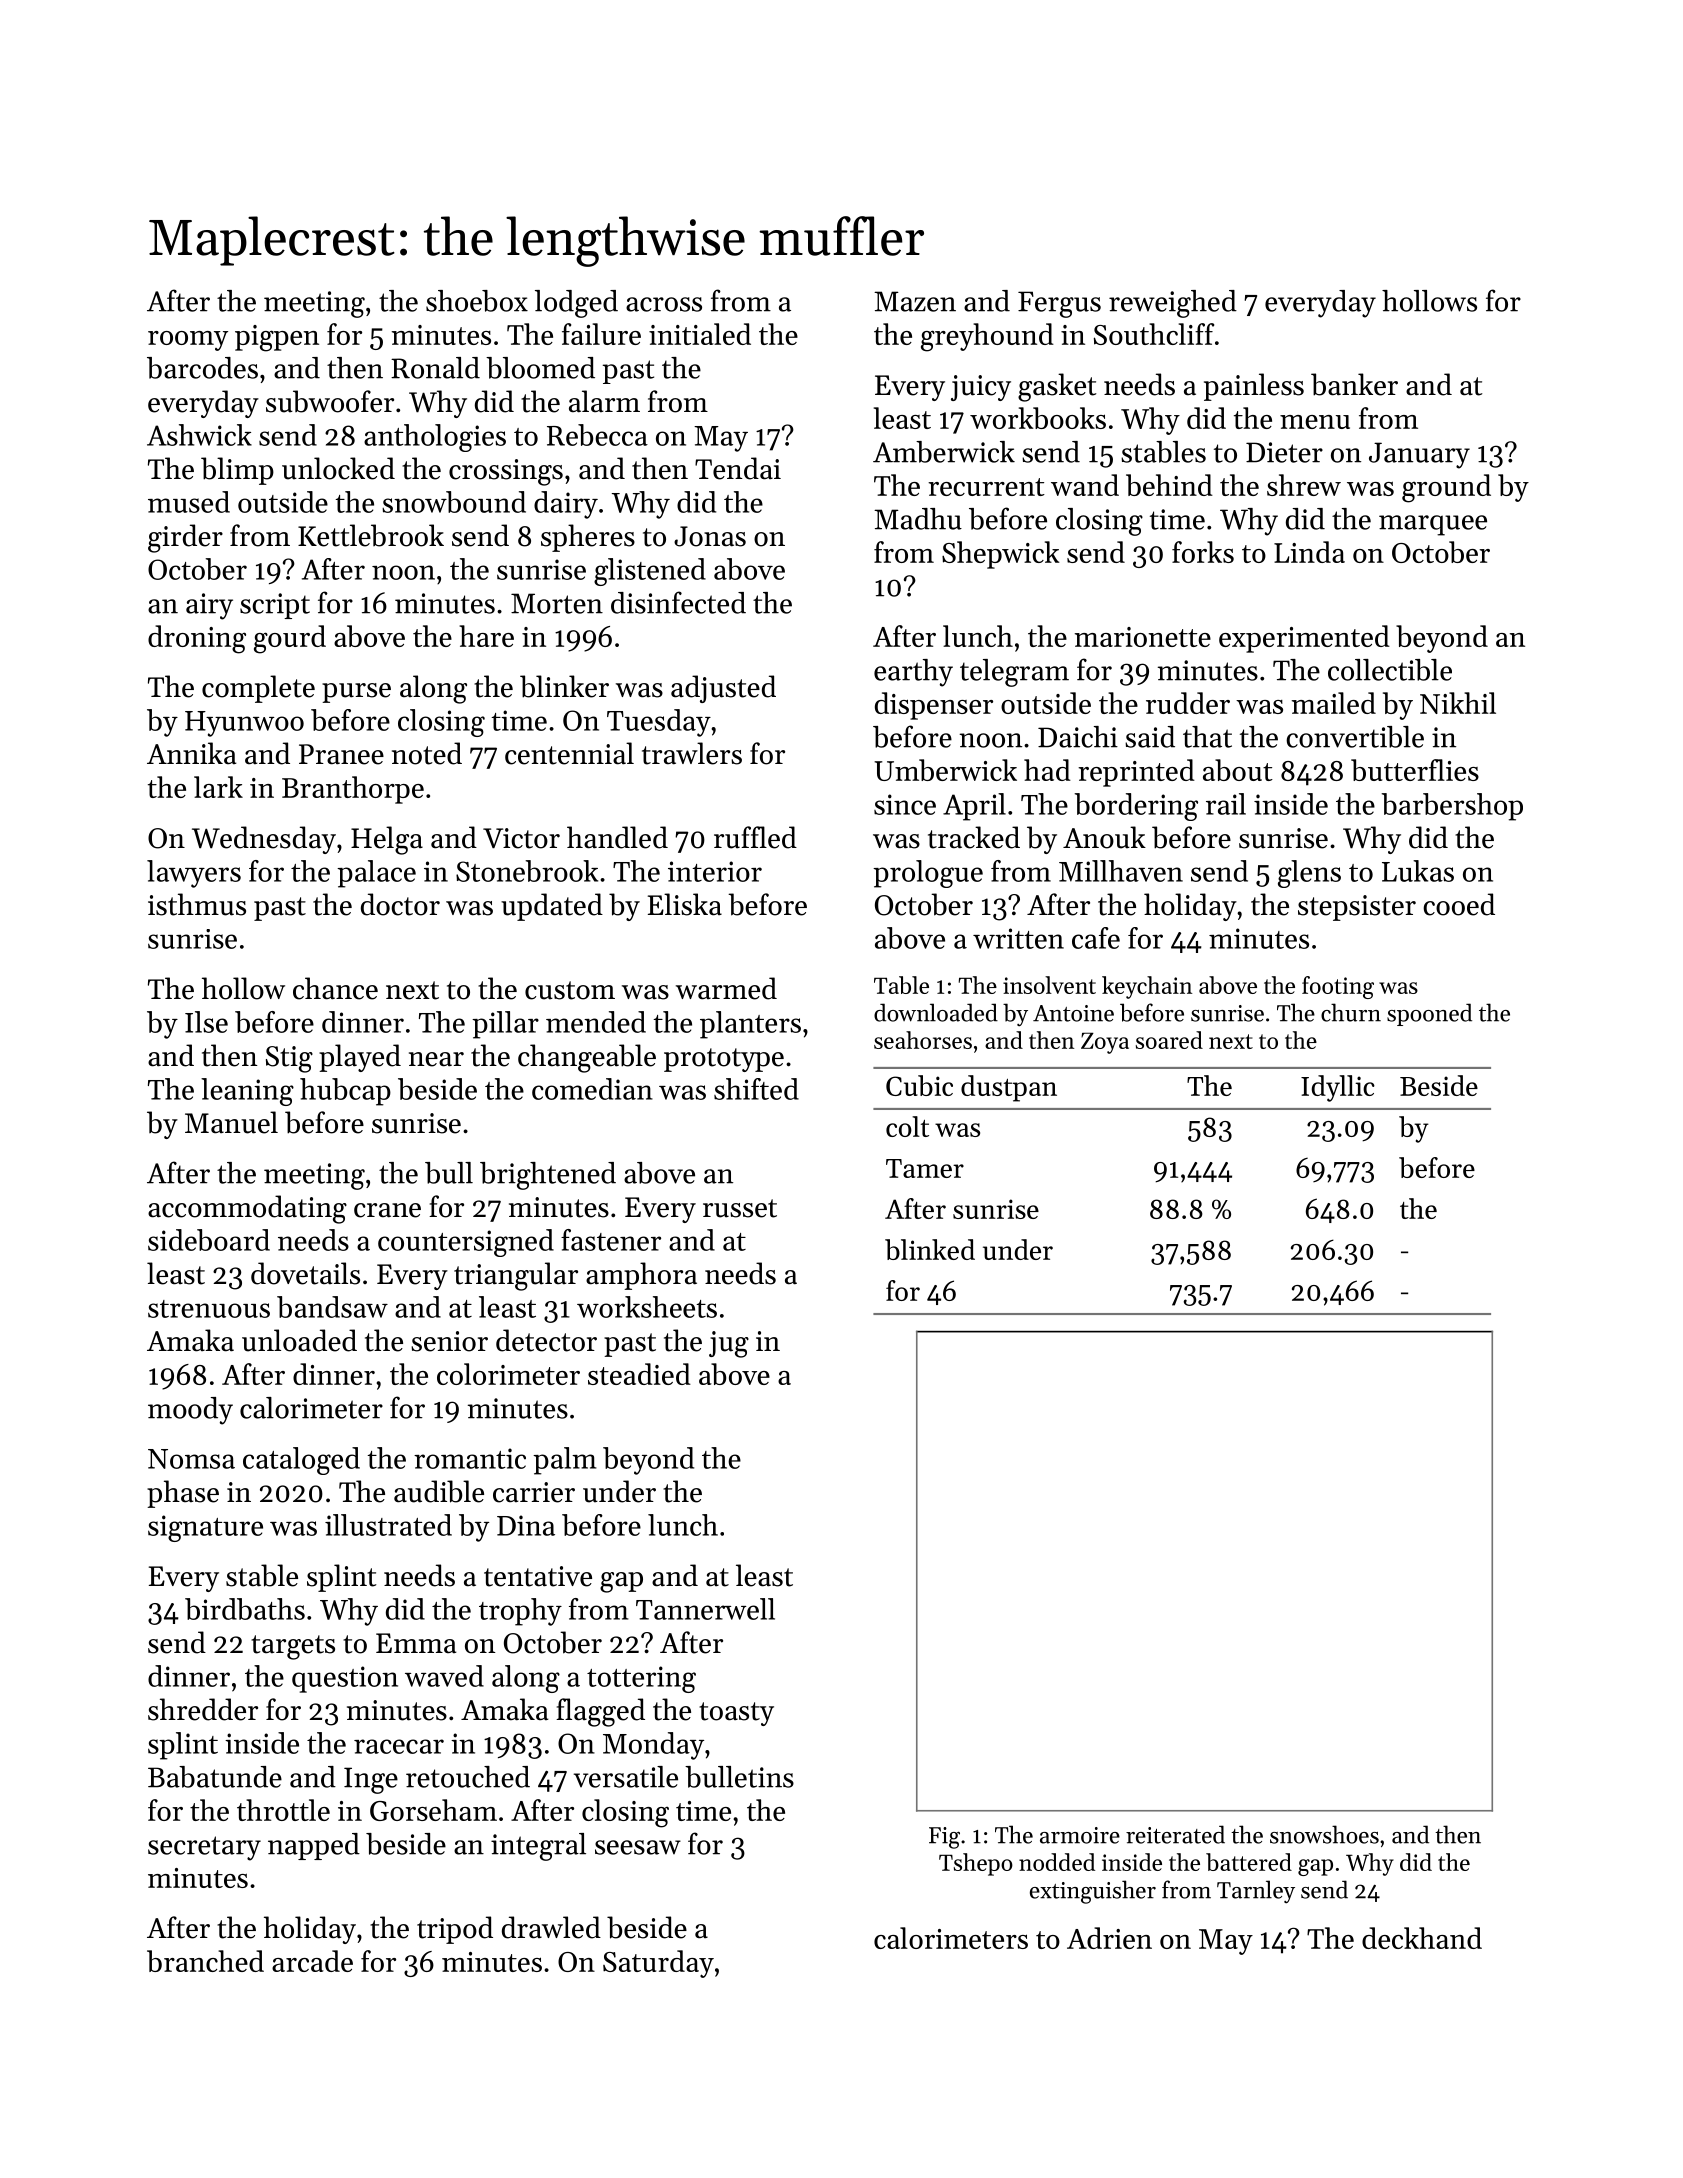 Image resolution: width=1683 pixels, height=2178 pixels. Describe the element at coordinates (1085, 485) in the screenshot. I see `wand` at that location.
